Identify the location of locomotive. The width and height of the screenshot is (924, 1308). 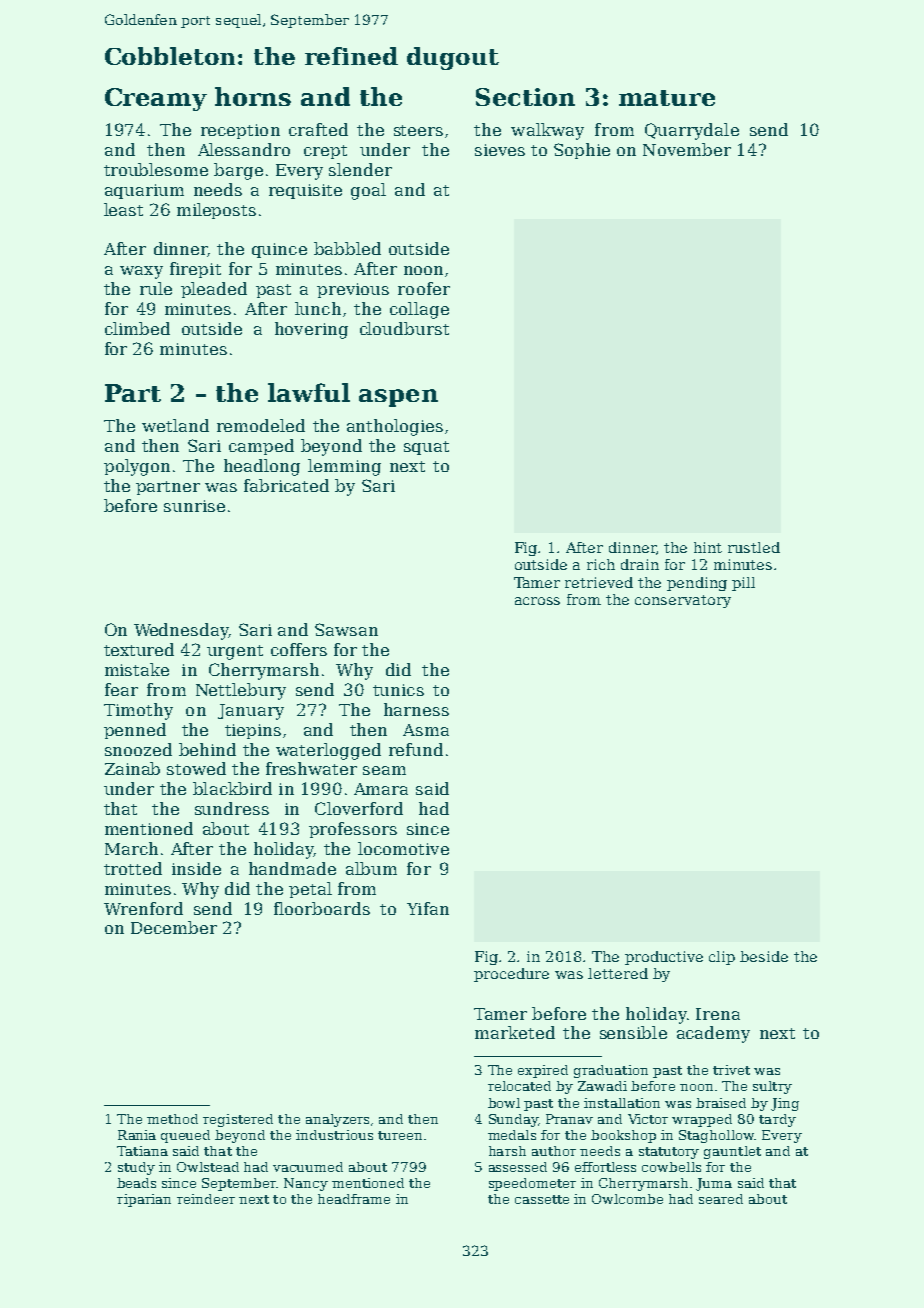
(403, 848).
